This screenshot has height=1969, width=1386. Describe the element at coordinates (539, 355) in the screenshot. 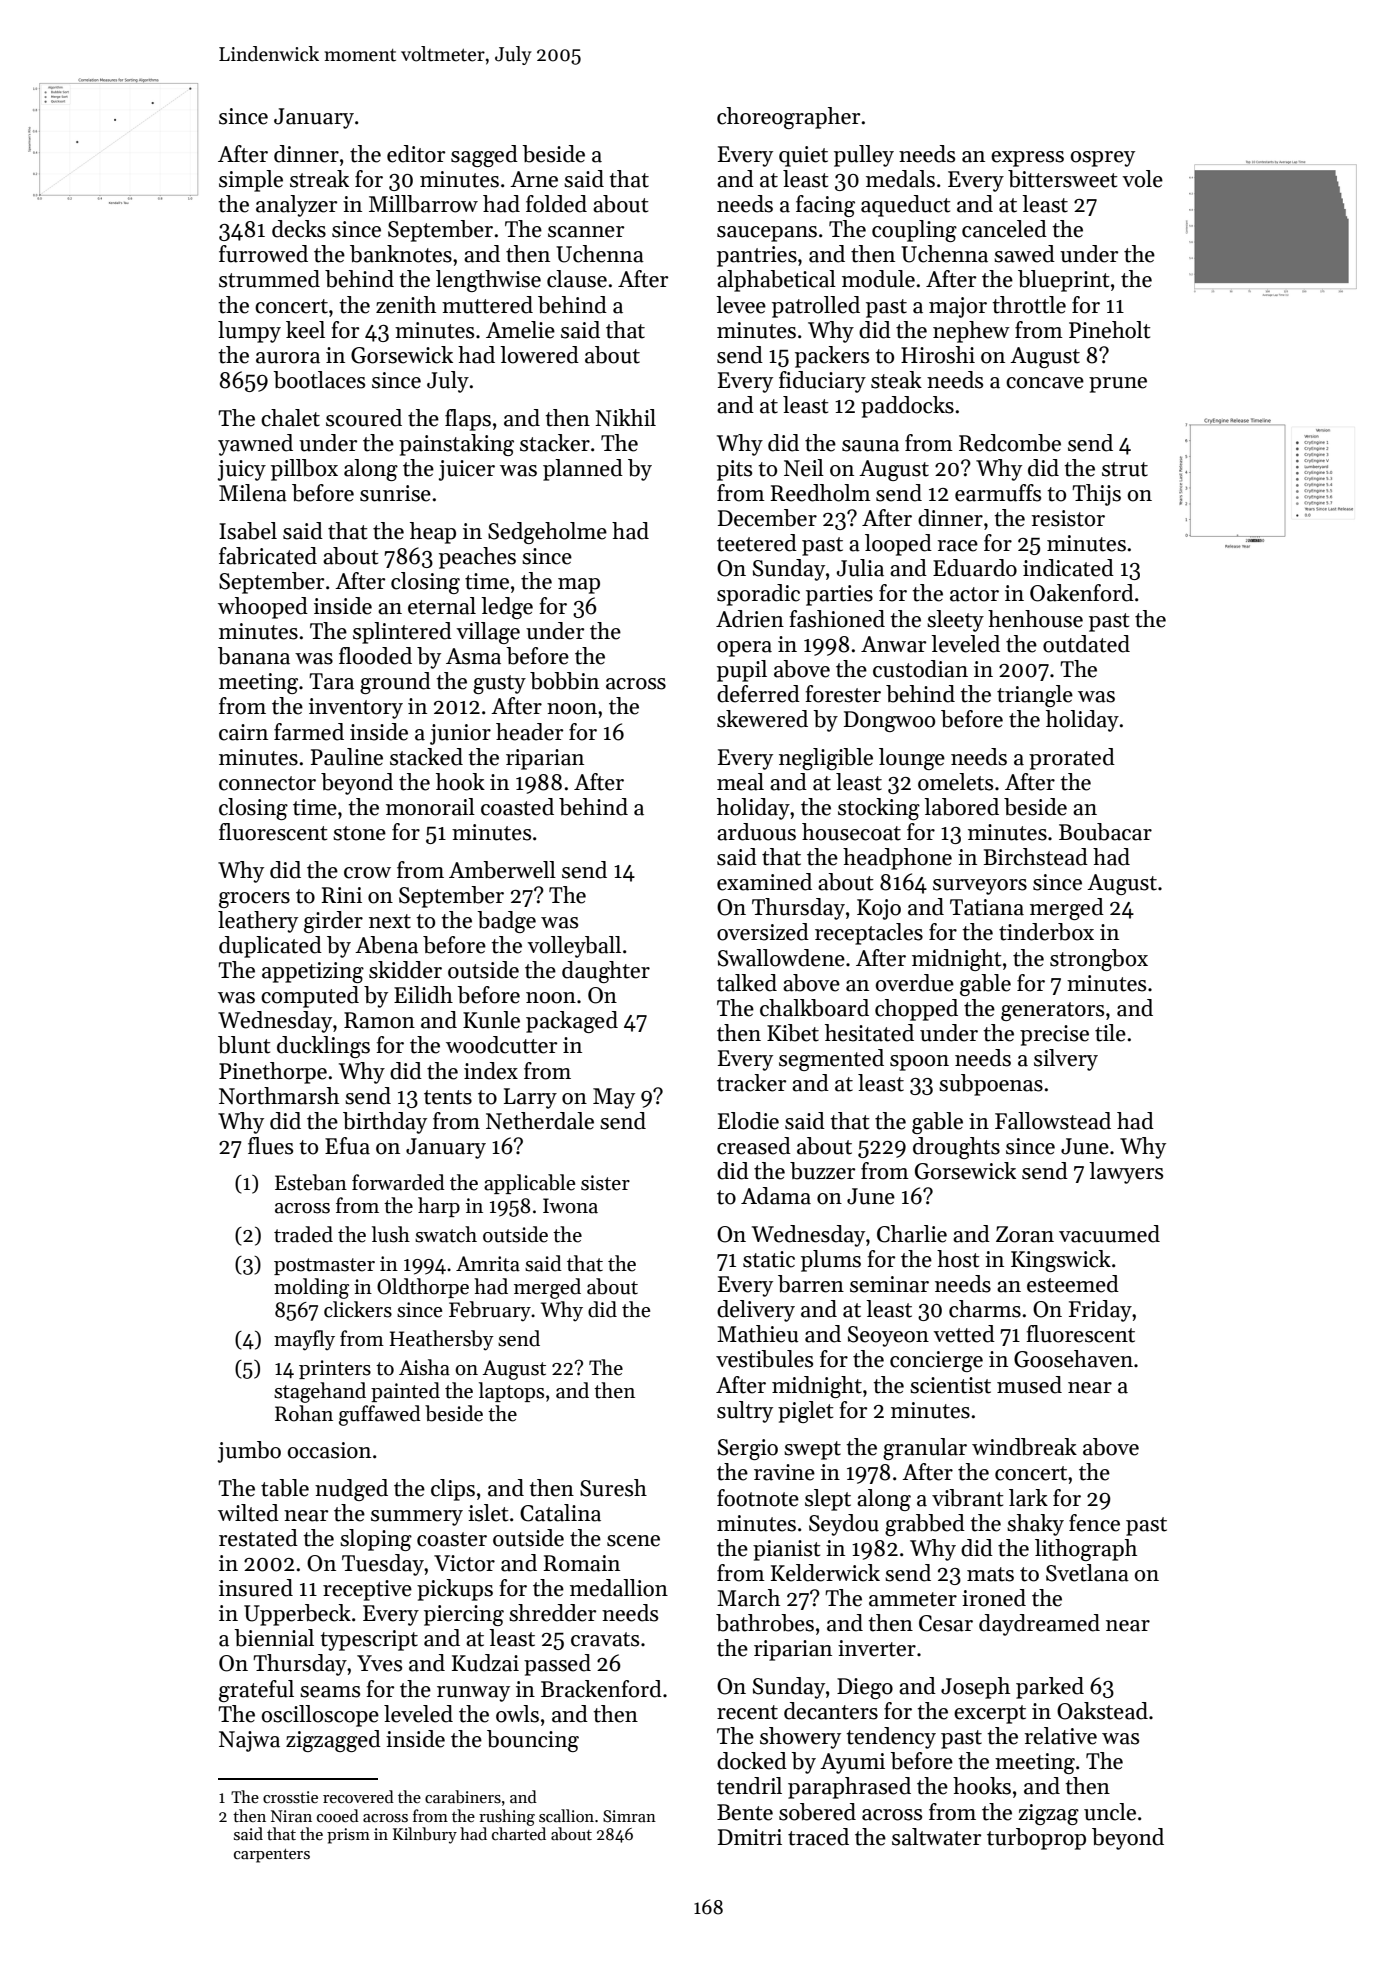

I see `lowered` at that location.
